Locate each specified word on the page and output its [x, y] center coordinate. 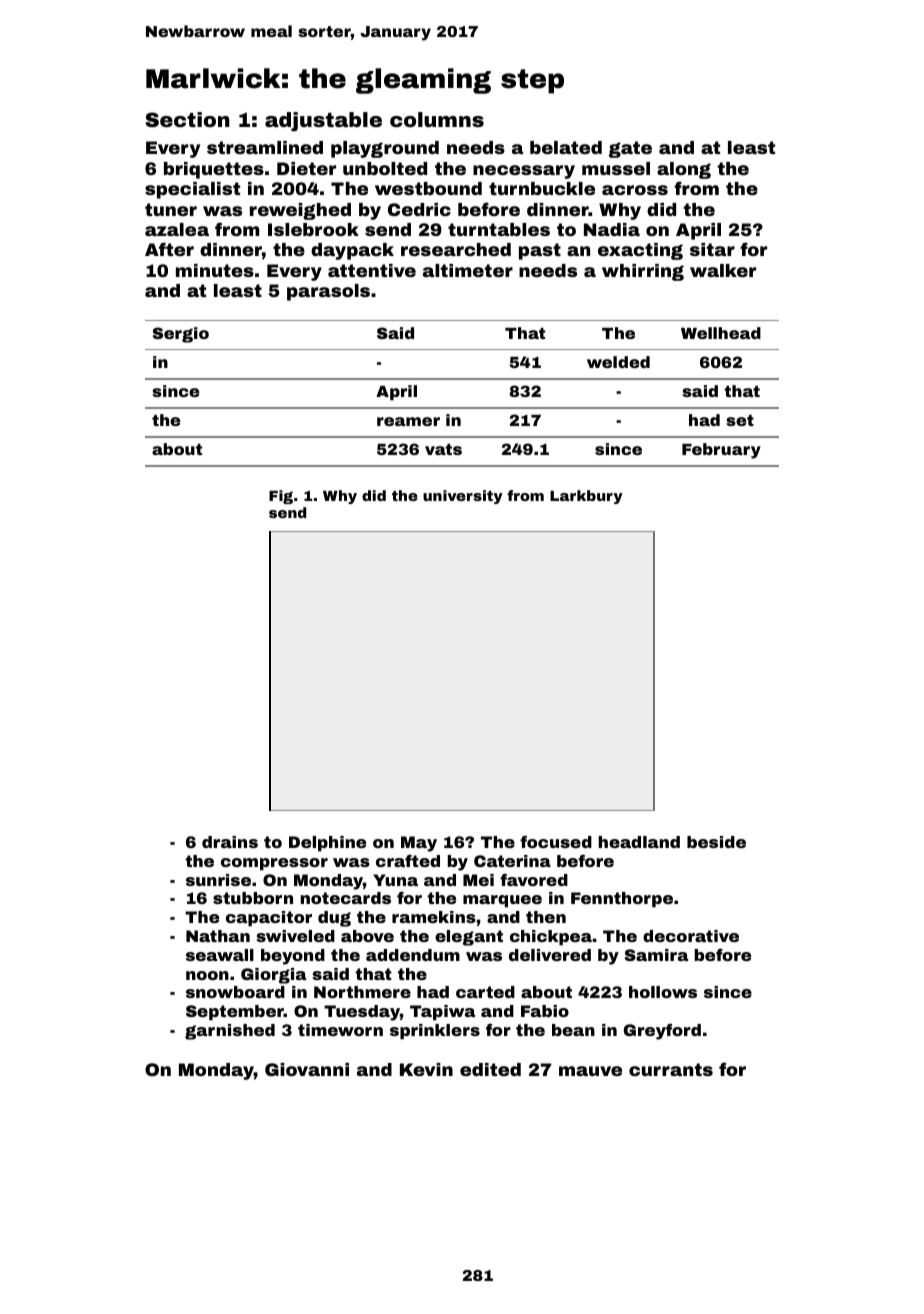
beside [716, 842]
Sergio [181, 335]
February [721, 451]
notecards [345, 898]
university [463, 497]
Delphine [327, 844]
